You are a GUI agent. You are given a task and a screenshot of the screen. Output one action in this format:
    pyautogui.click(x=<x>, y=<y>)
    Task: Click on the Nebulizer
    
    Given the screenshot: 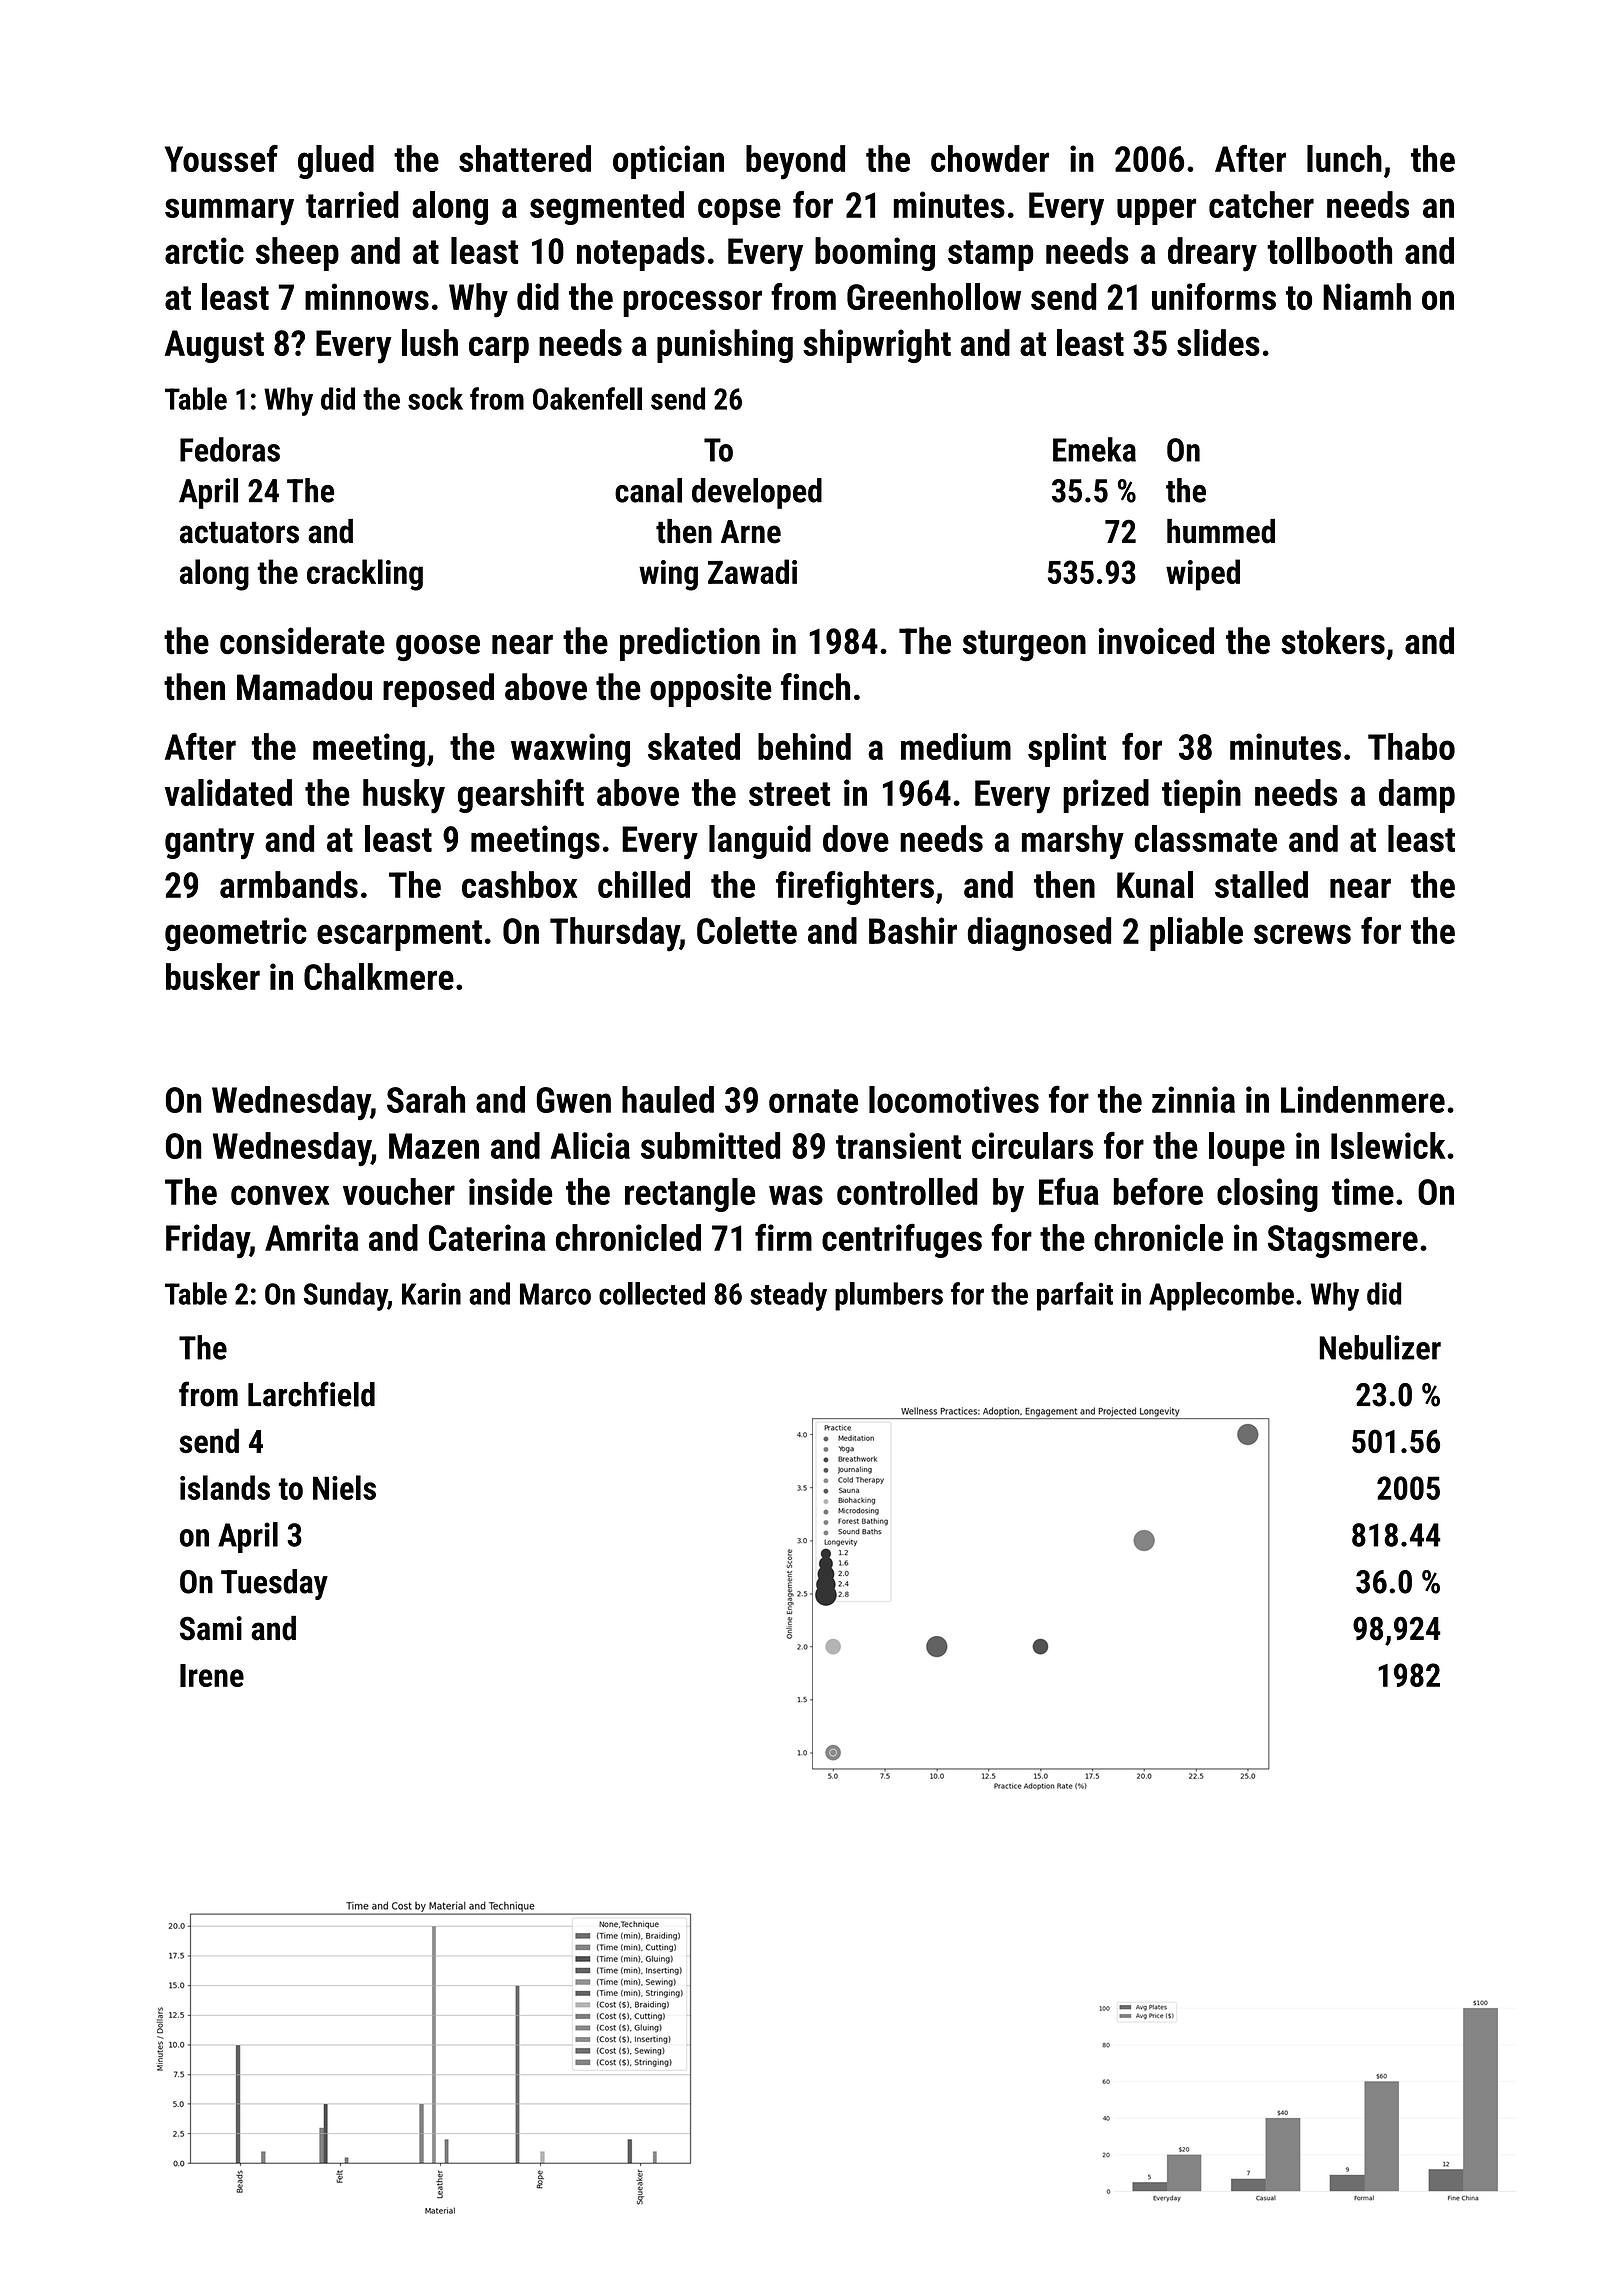 What is the action you would take?
    pyautogui.click(x=1380, y=1347)
